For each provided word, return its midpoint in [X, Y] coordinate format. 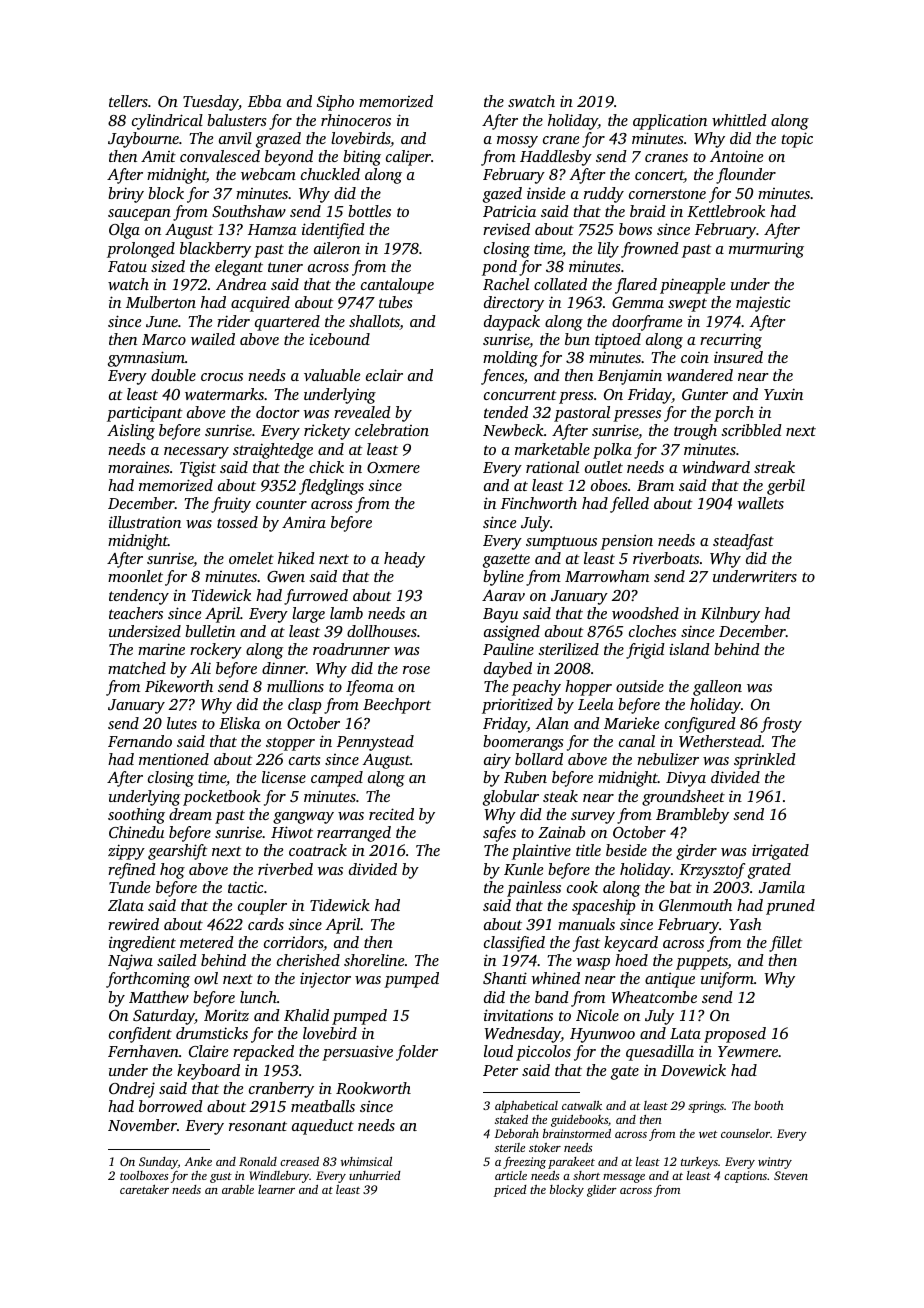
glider [602, 1191]
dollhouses [382, 631]
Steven [791, 1175]
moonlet [135, 576]
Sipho [335, 103]
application [670, 122]
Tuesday [211, 103]
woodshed [645, 613]
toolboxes [144, 1175]
